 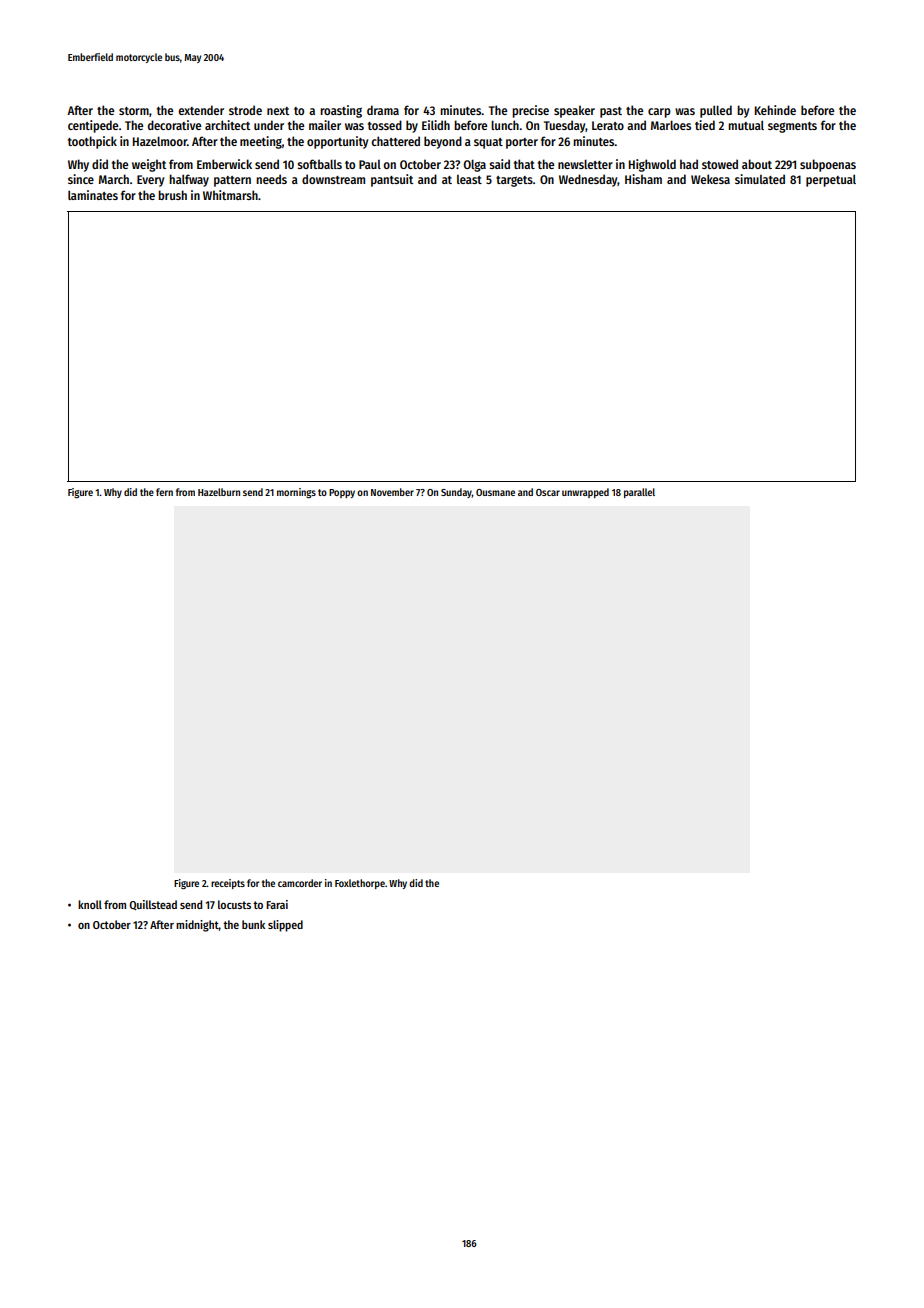 I want to click on bunk, so click(x=253, y=924).
